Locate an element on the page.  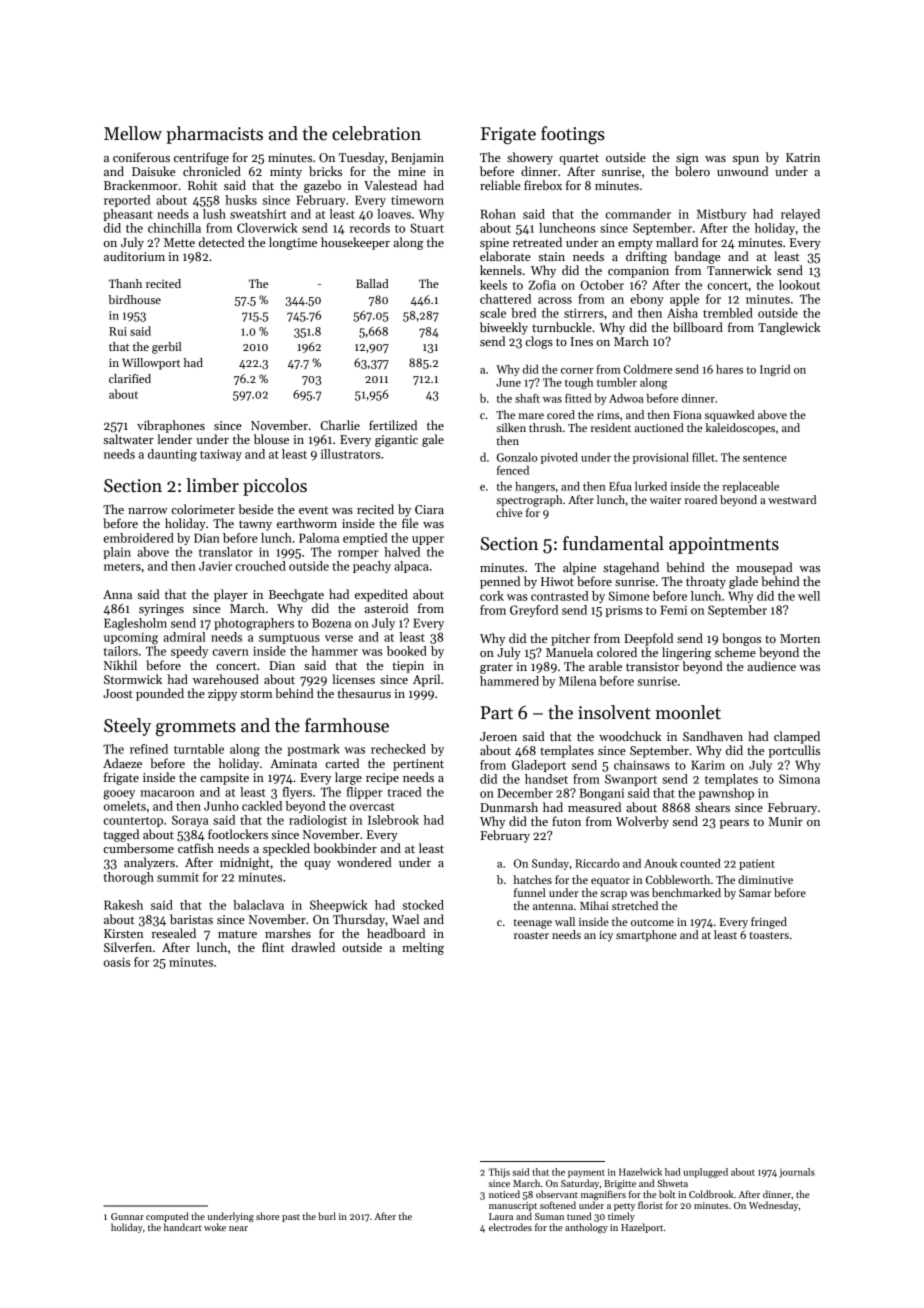
Katrin is located at coordinates (803, 157).
